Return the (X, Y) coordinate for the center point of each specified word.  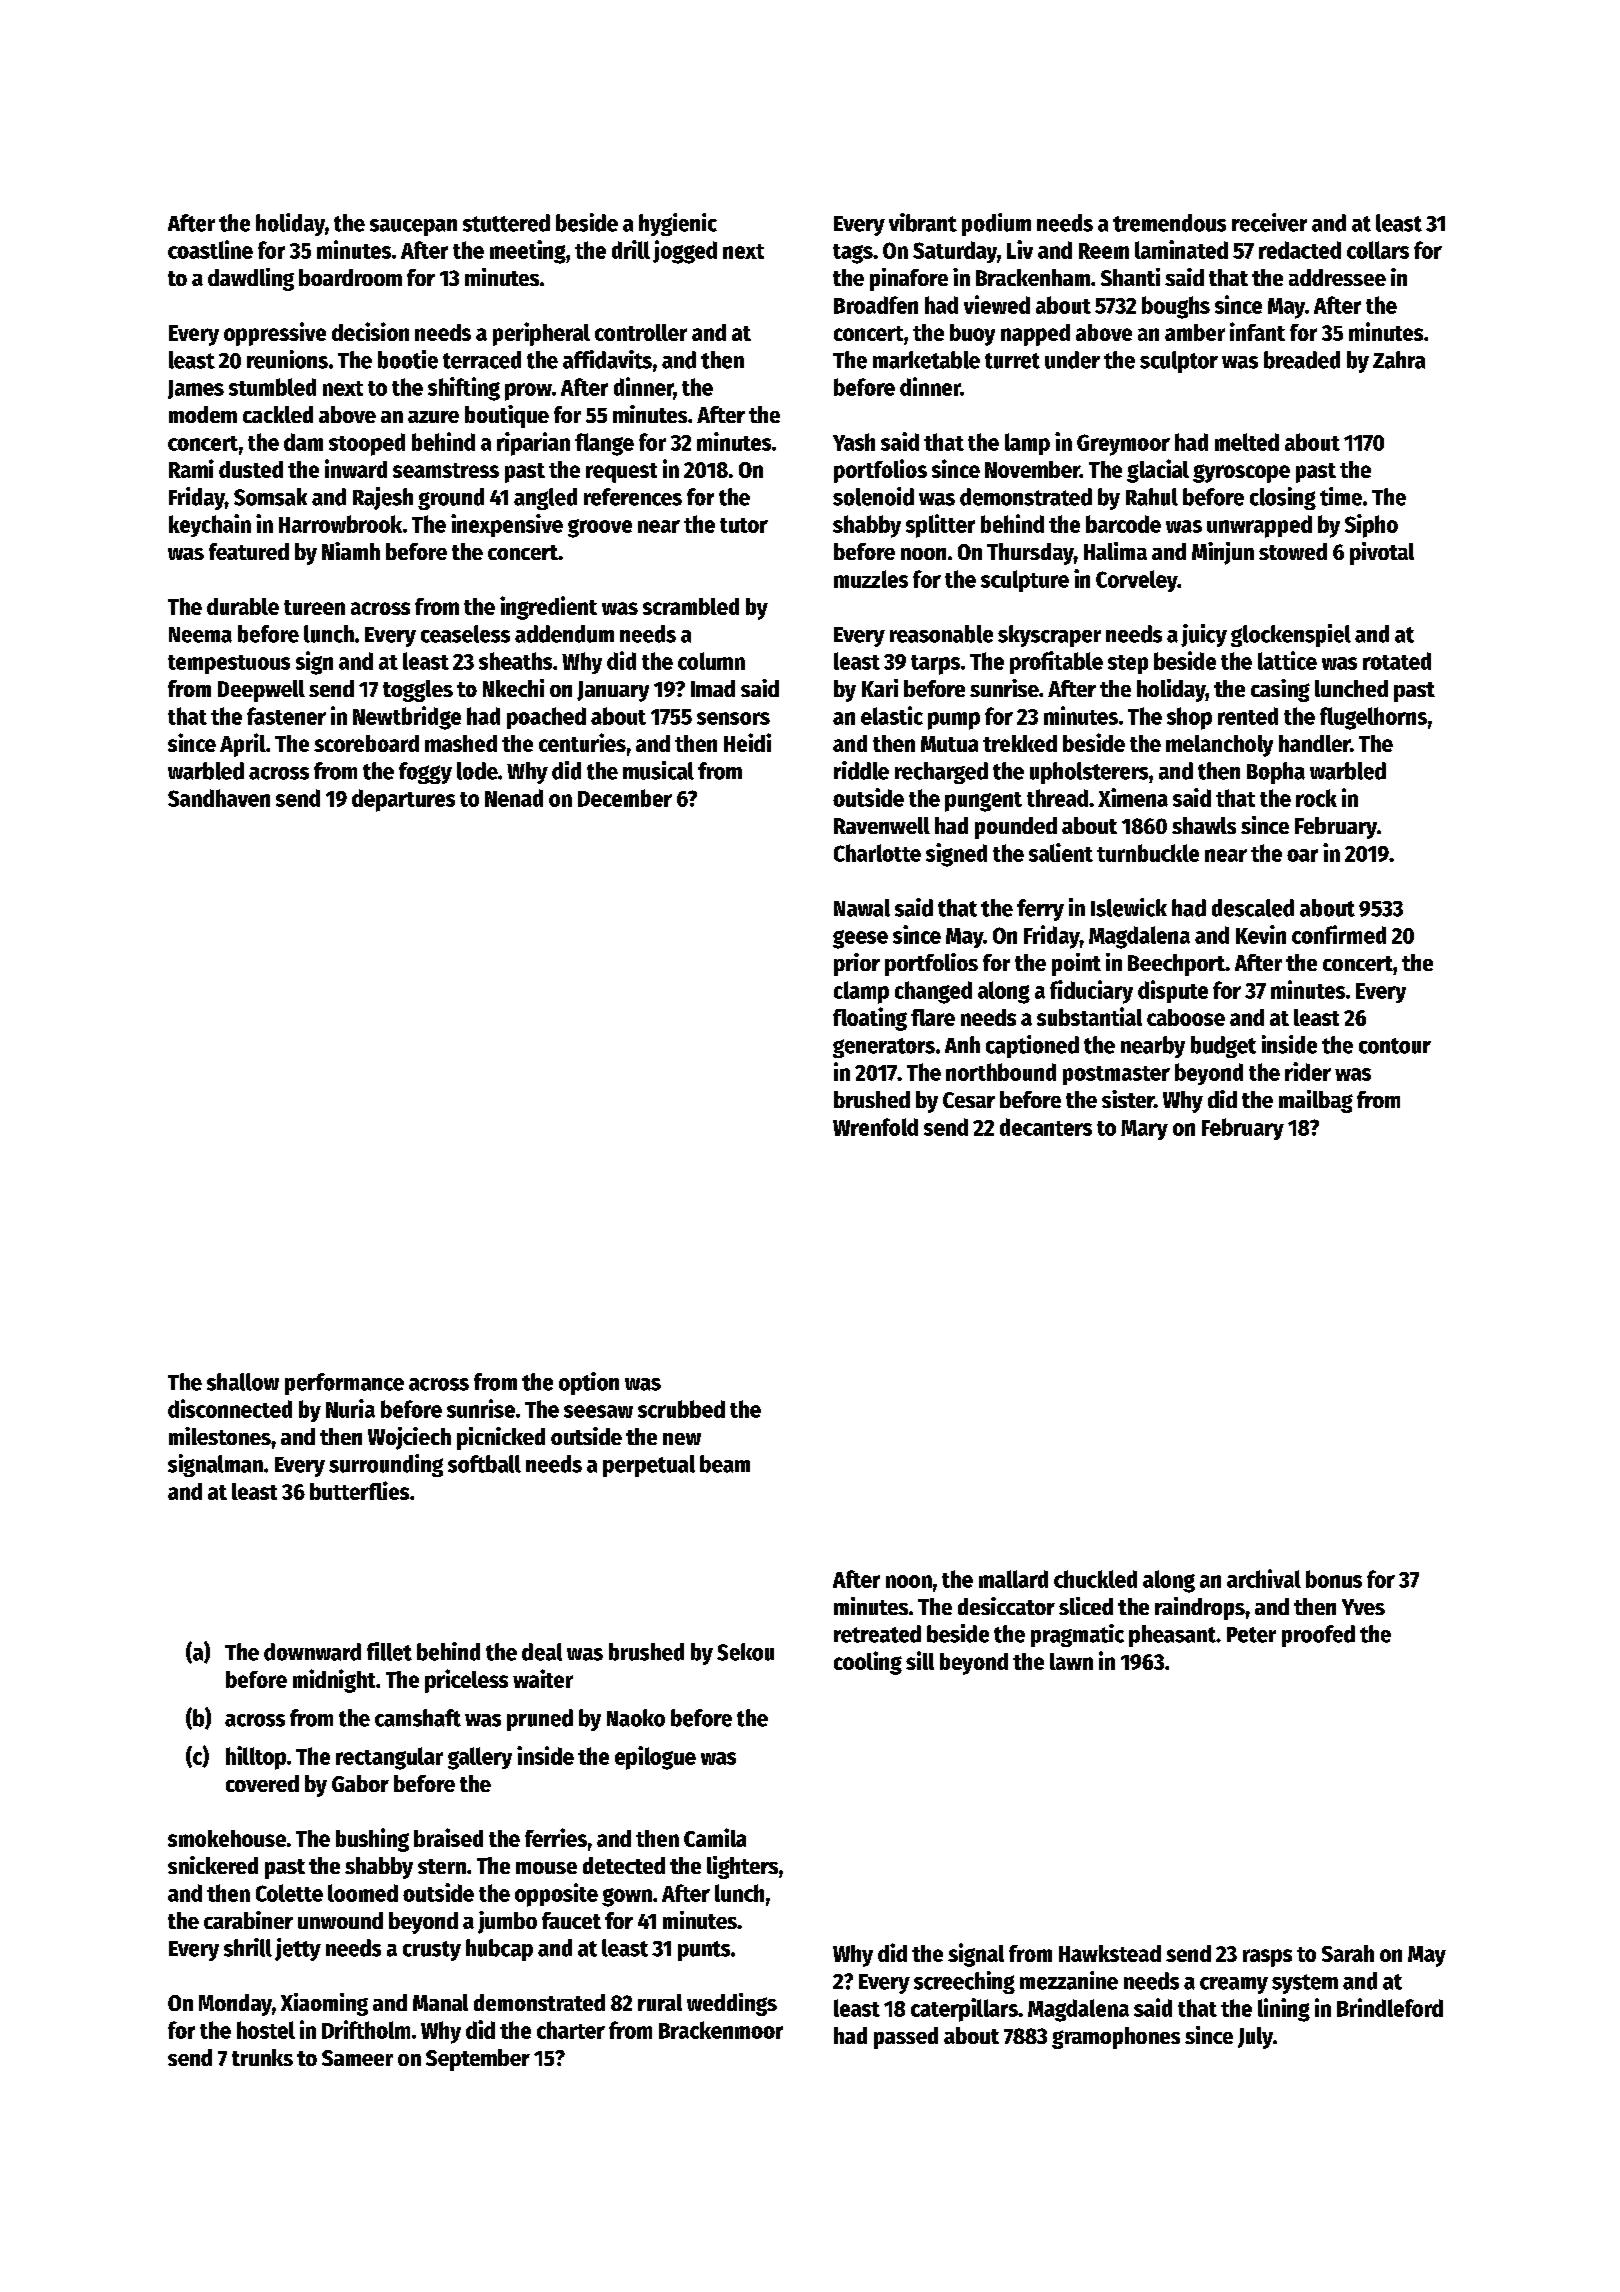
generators (884, 1048)
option (589, 1383)
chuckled (1095, 1579)
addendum (564, 634)
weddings (732, 2004)
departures (403, 800)
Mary (1144, 1130)
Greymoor (1123, 445)
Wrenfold (875, 1127)
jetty (298, 1949)
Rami (191, 468)
